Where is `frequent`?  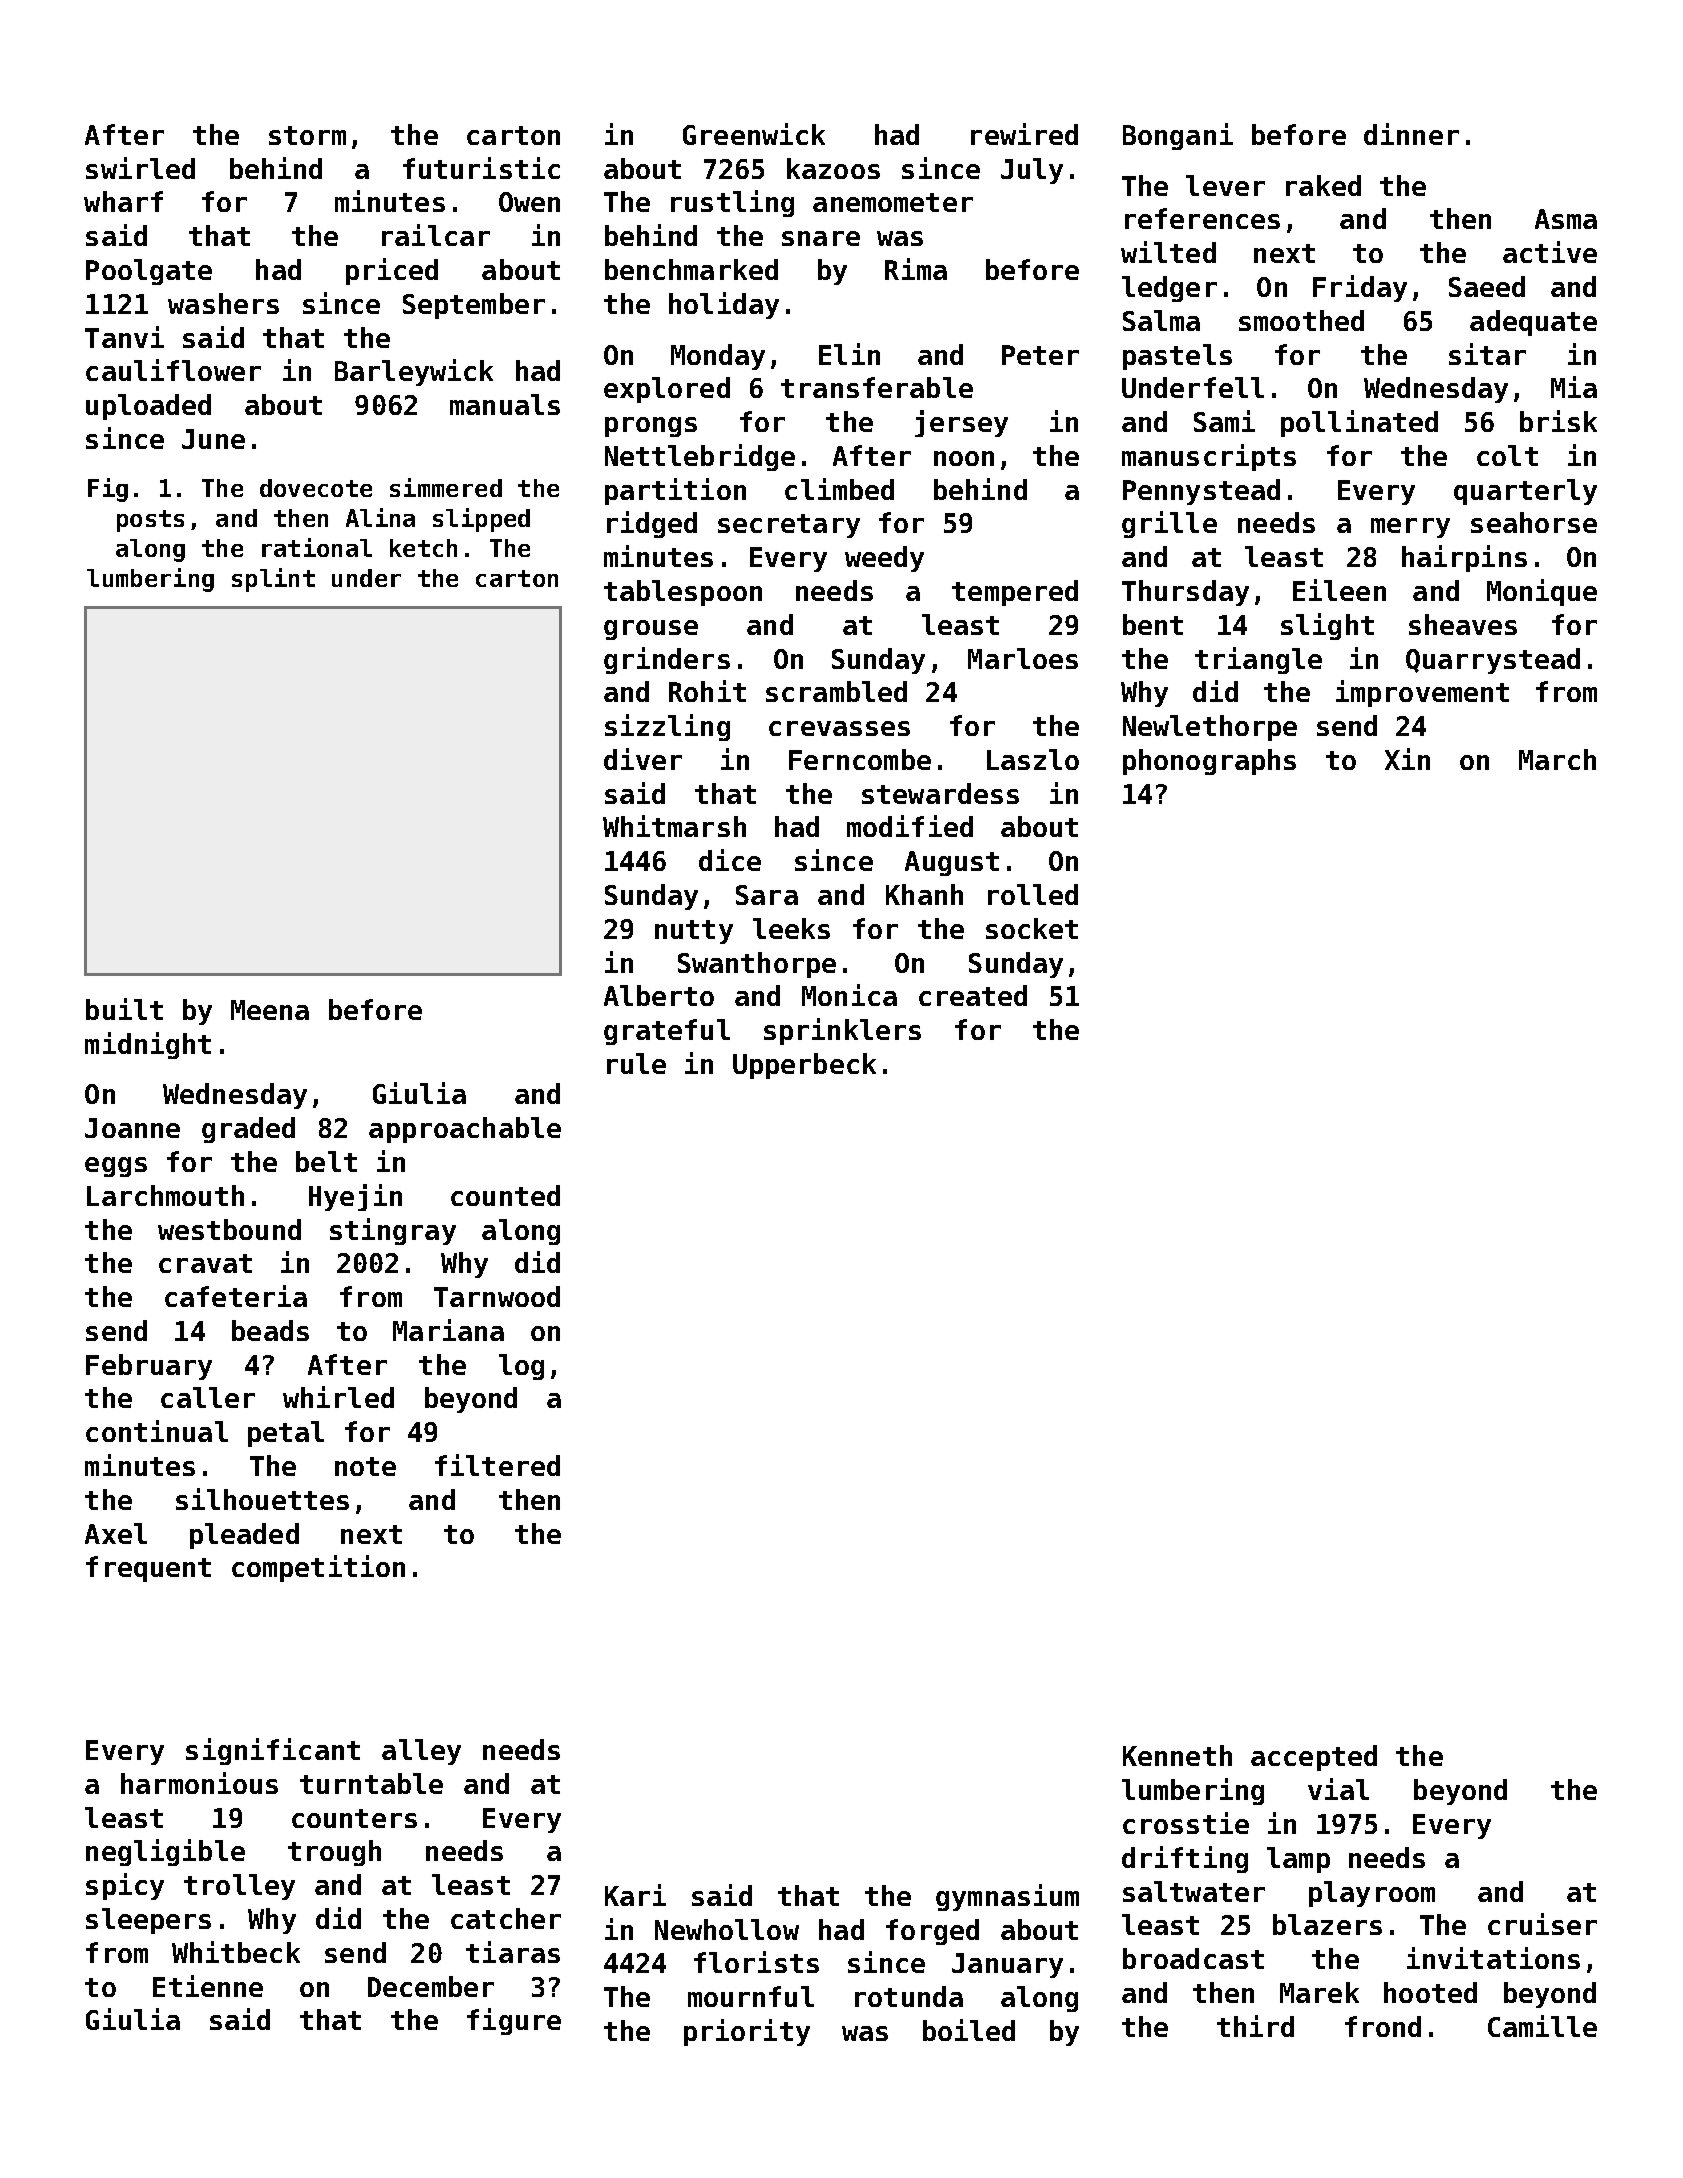 frequent is located at coordinates (148, 1569).
